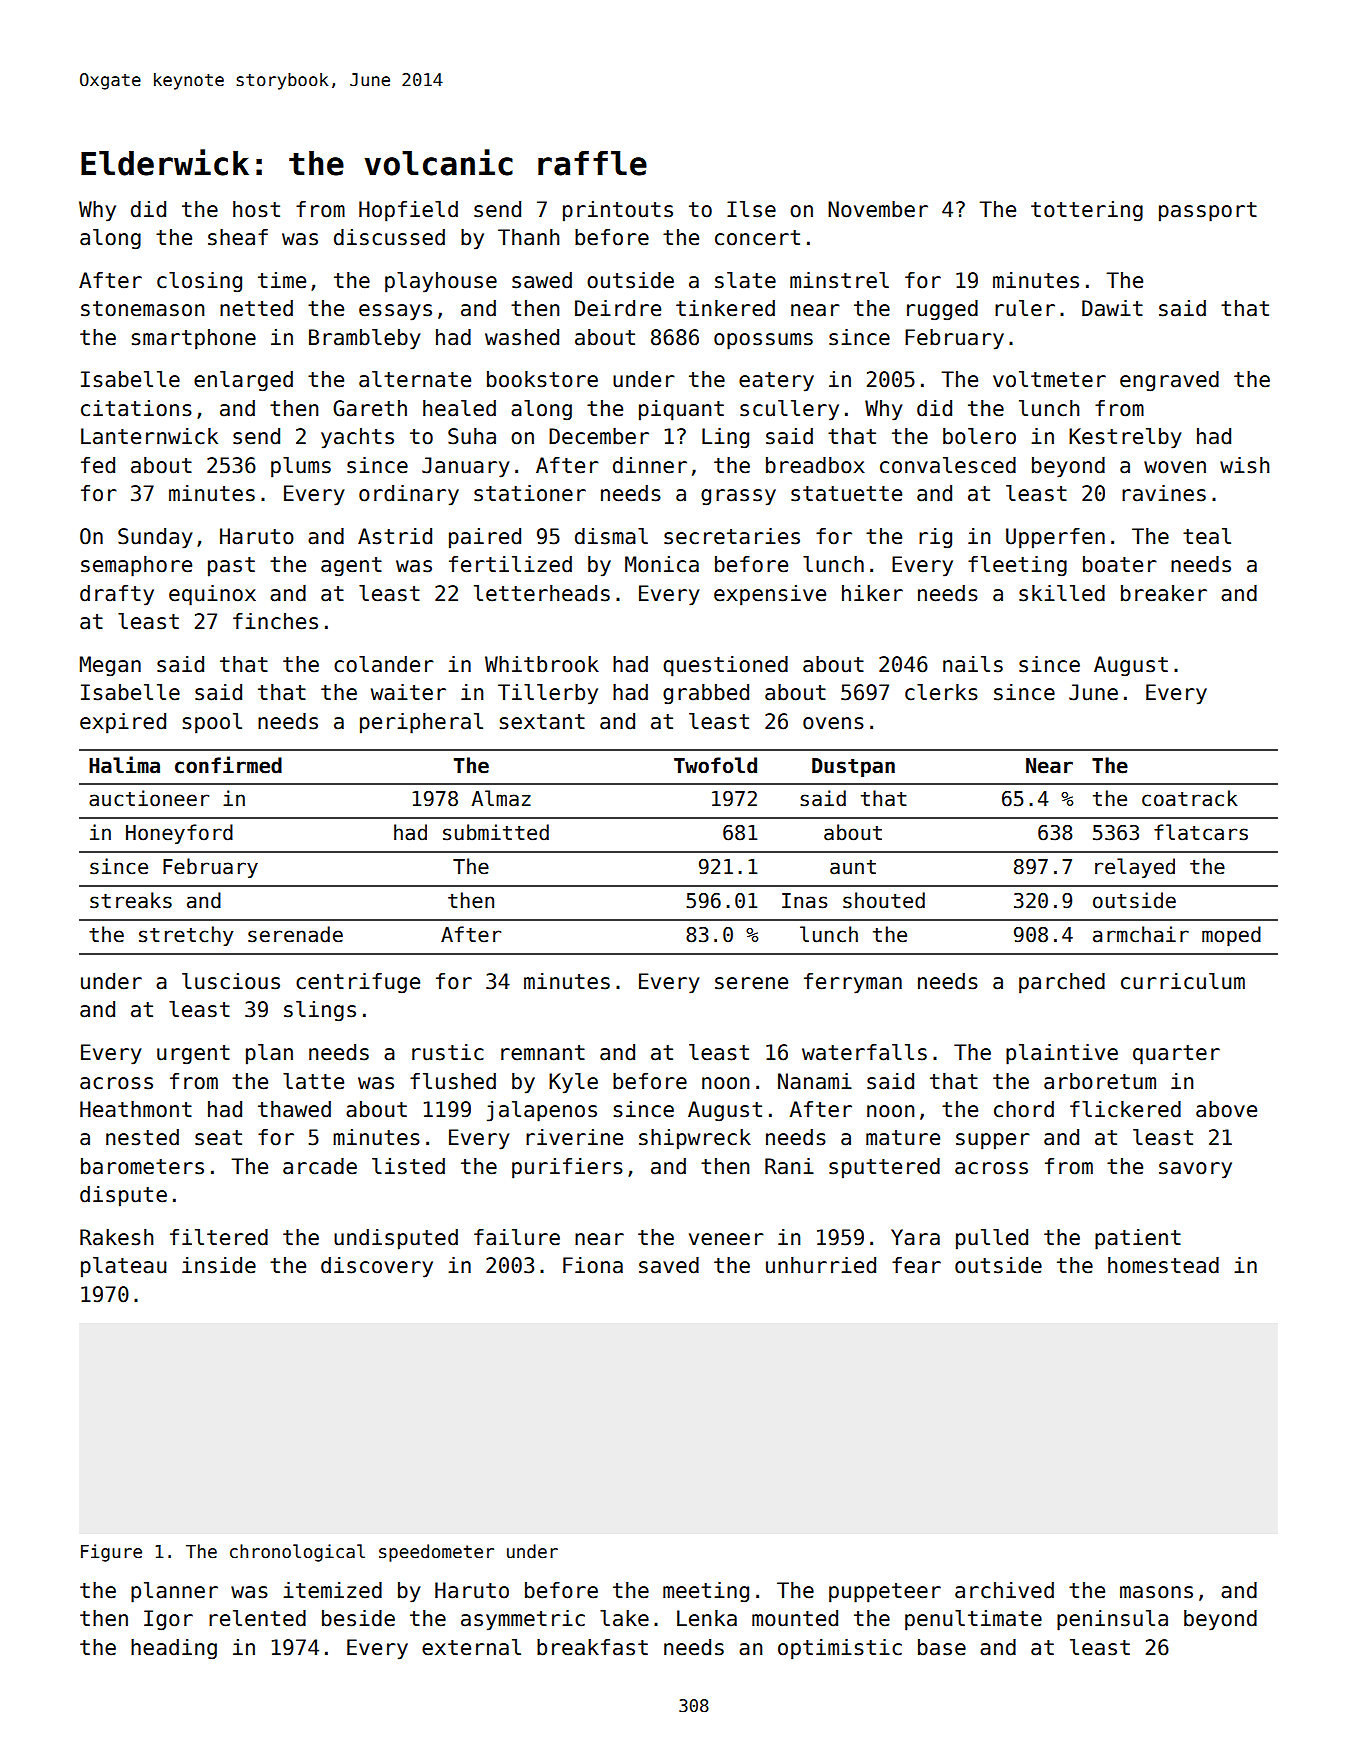 This page has height=1756, width=1357. What do you see at coordinates (421, 723) in the page?
I see `peripheral` at bounding box center [421, 723].
